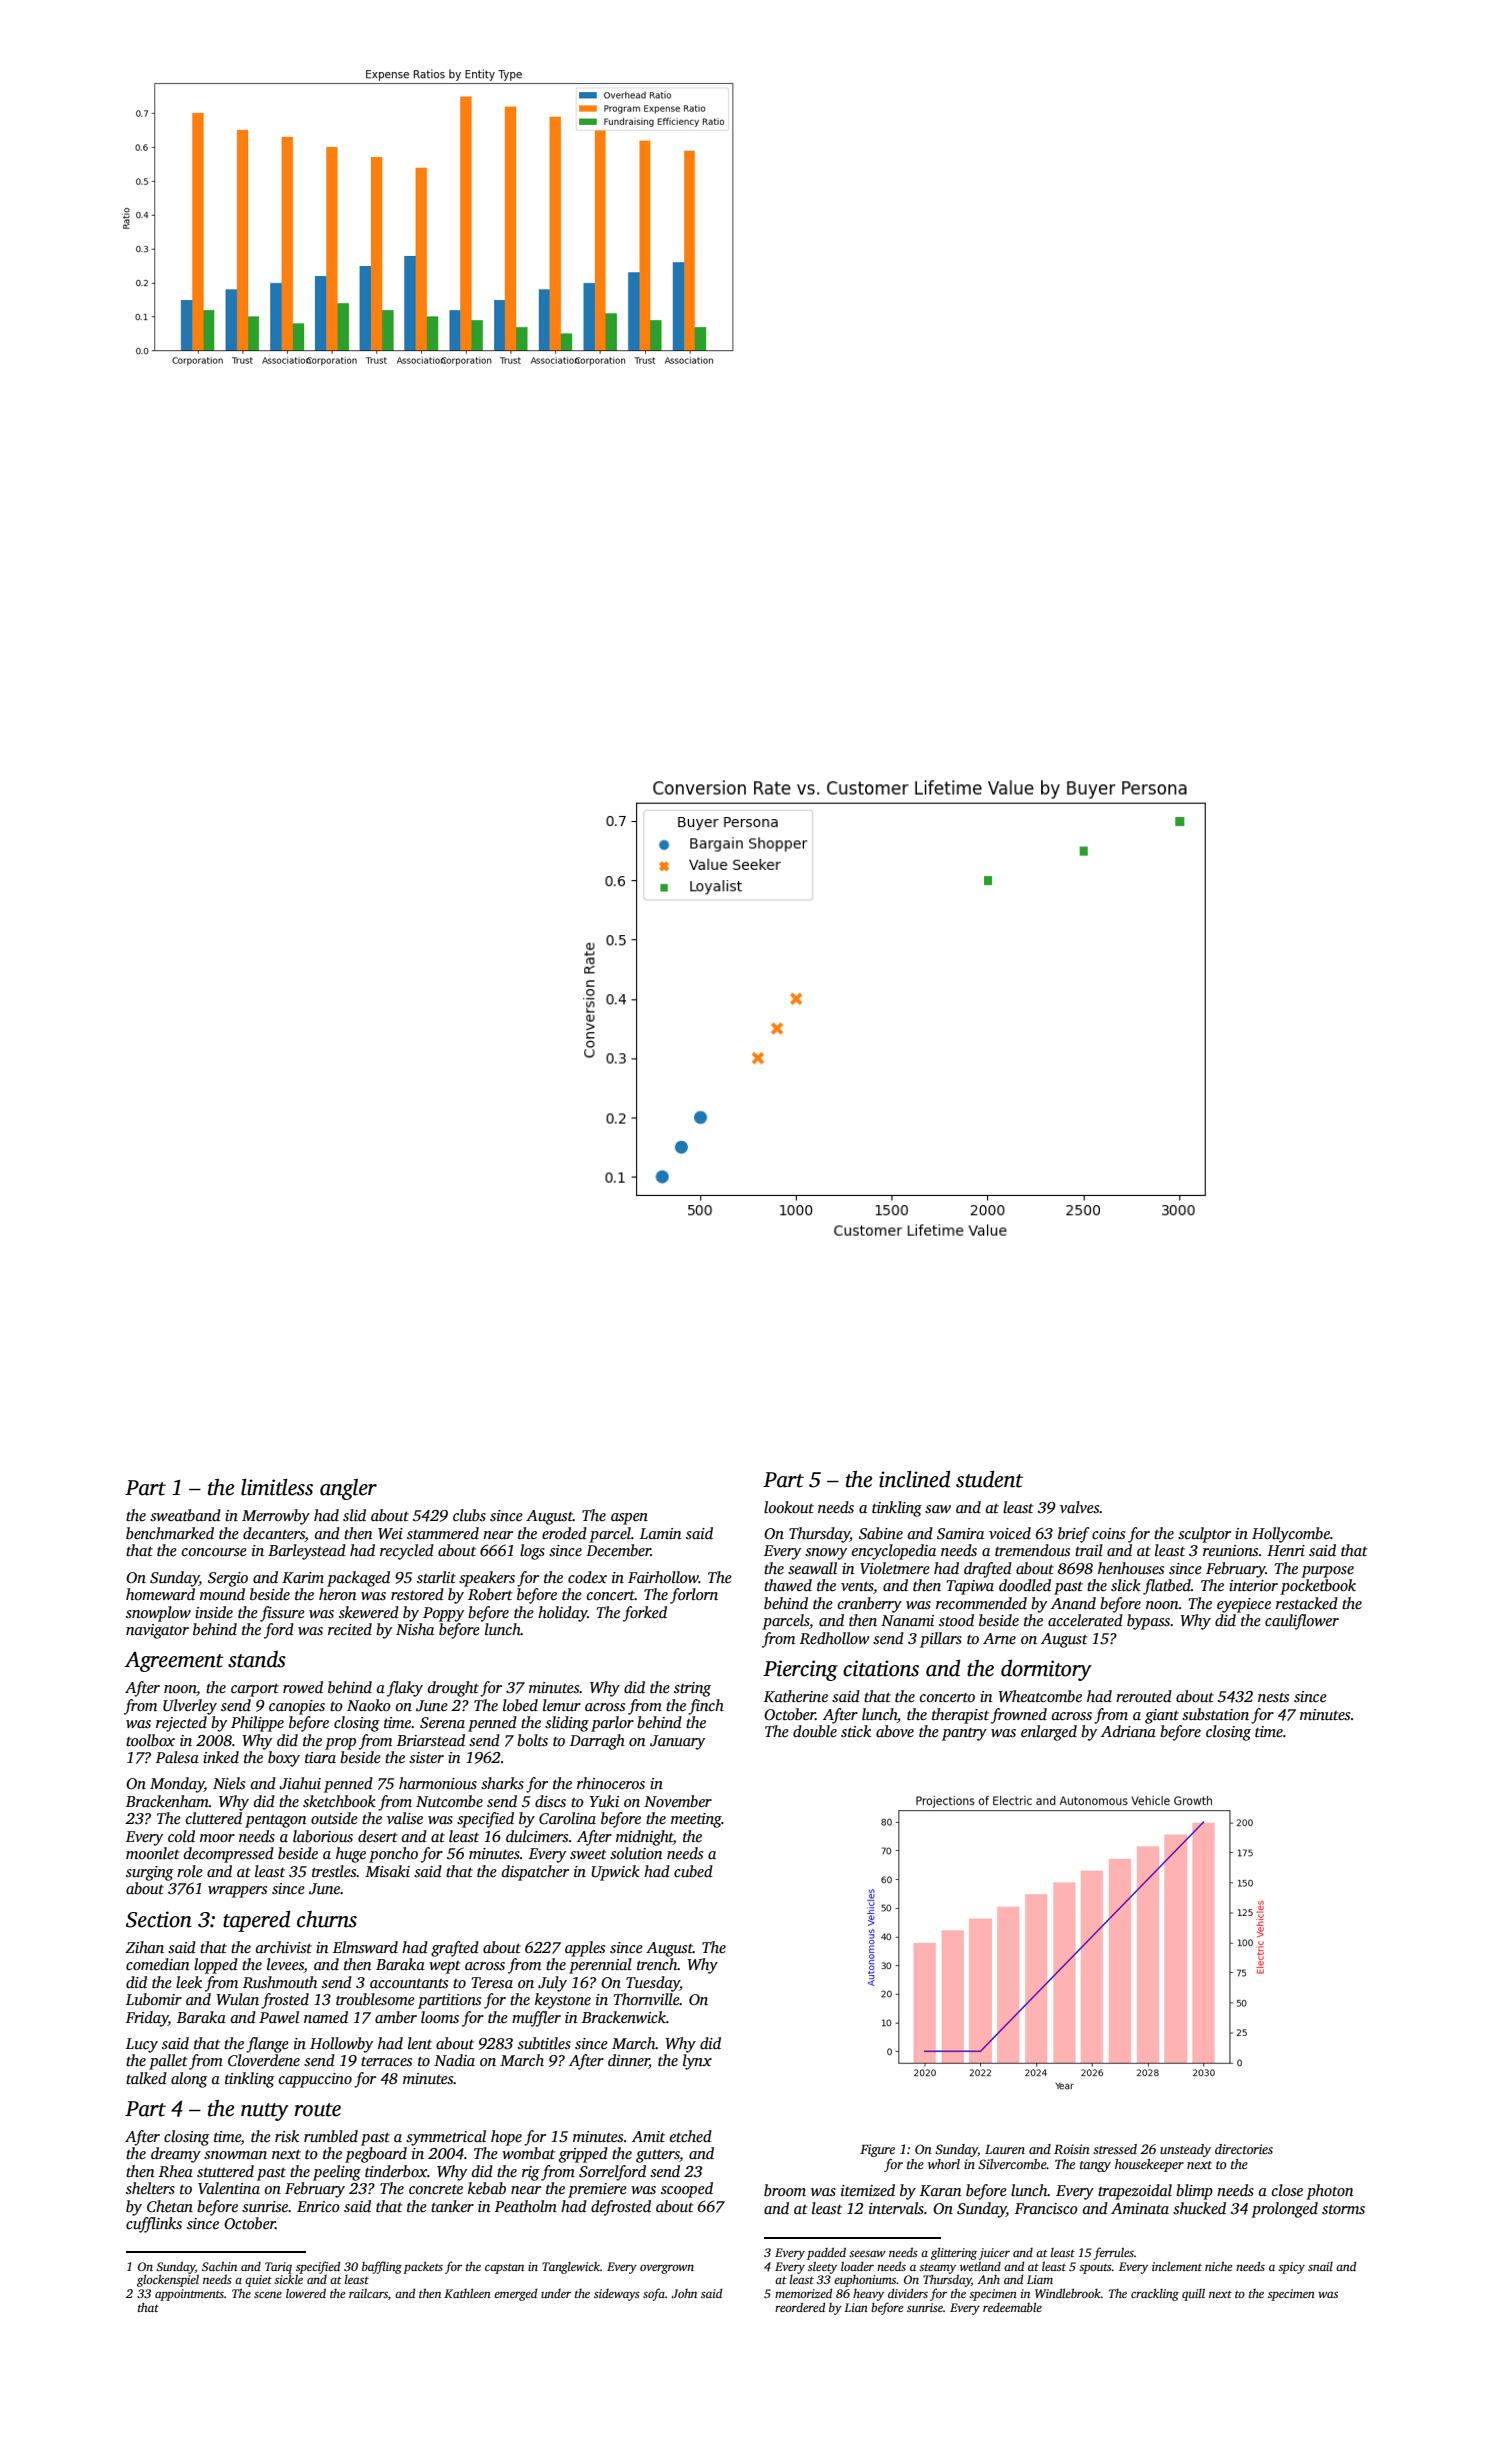 This page has width=1496, height=2464. What do you see at coordinates (697, 2062) in the page?
I see `lynx` at bounding box center [697, 2062].
